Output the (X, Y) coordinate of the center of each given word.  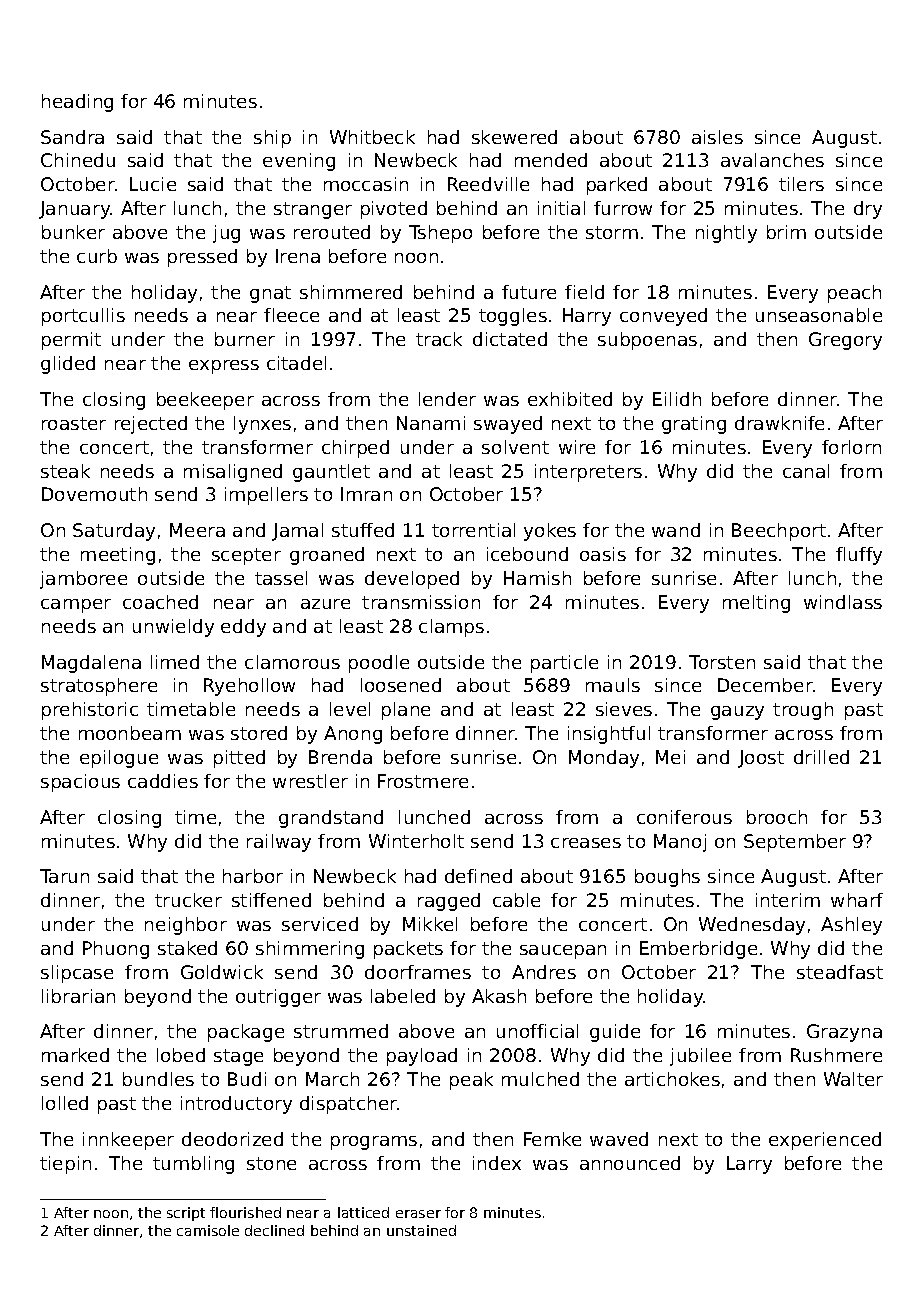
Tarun (64, 876)
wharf (857, 900)
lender (447, 399)
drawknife (779, 423)
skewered (514, 137)
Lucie (153, 184)
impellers (266, 496)
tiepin (65, 1165)
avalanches (772, 160)
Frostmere (423, 781)
